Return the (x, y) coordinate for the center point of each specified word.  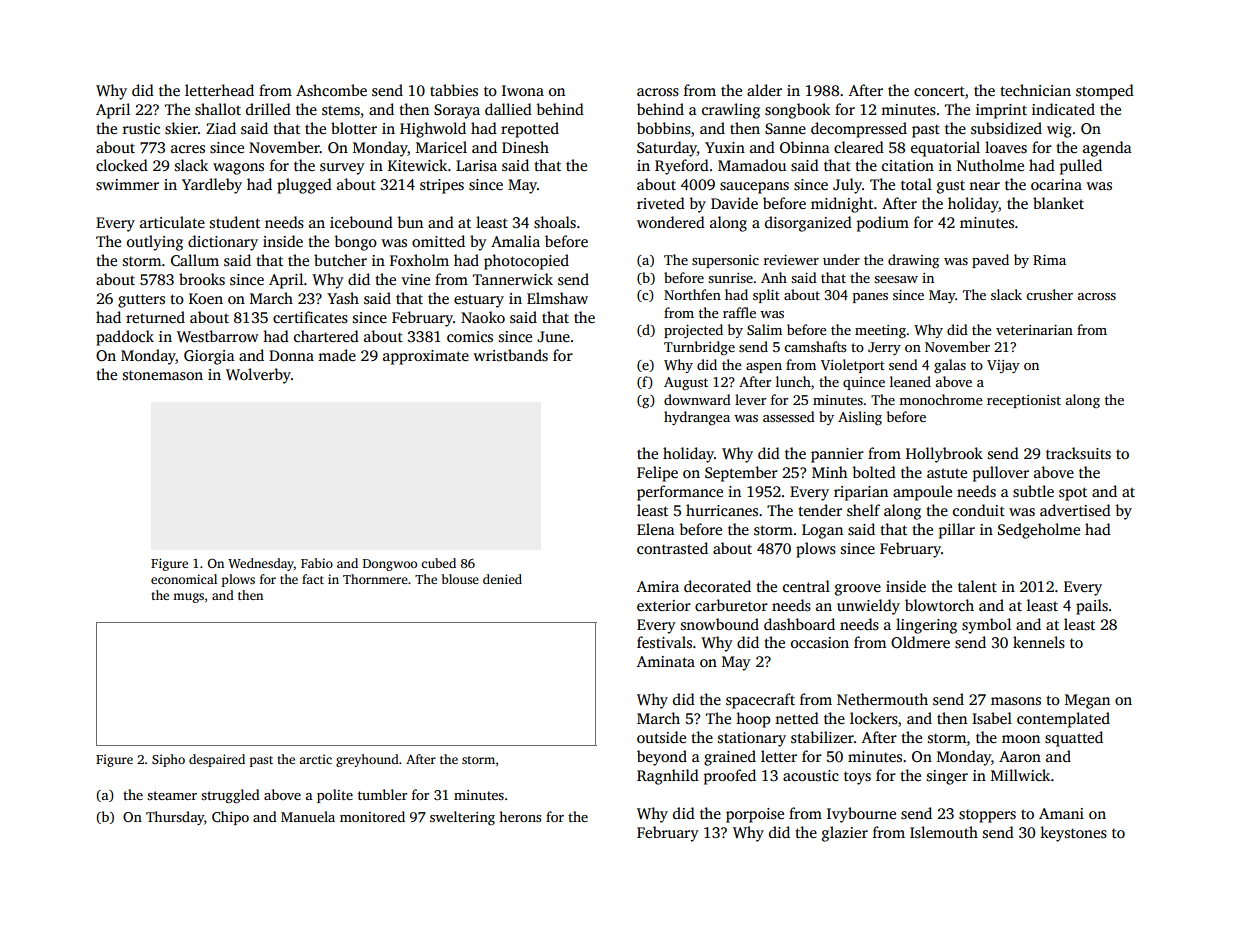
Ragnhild (668, 777)
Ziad (221, 128)
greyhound (367, 760)
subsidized (1006, 128)
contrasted (672, 548)
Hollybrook (944, 455)
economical (184, 579)
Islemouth (944, 832)
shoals (555, 222)
